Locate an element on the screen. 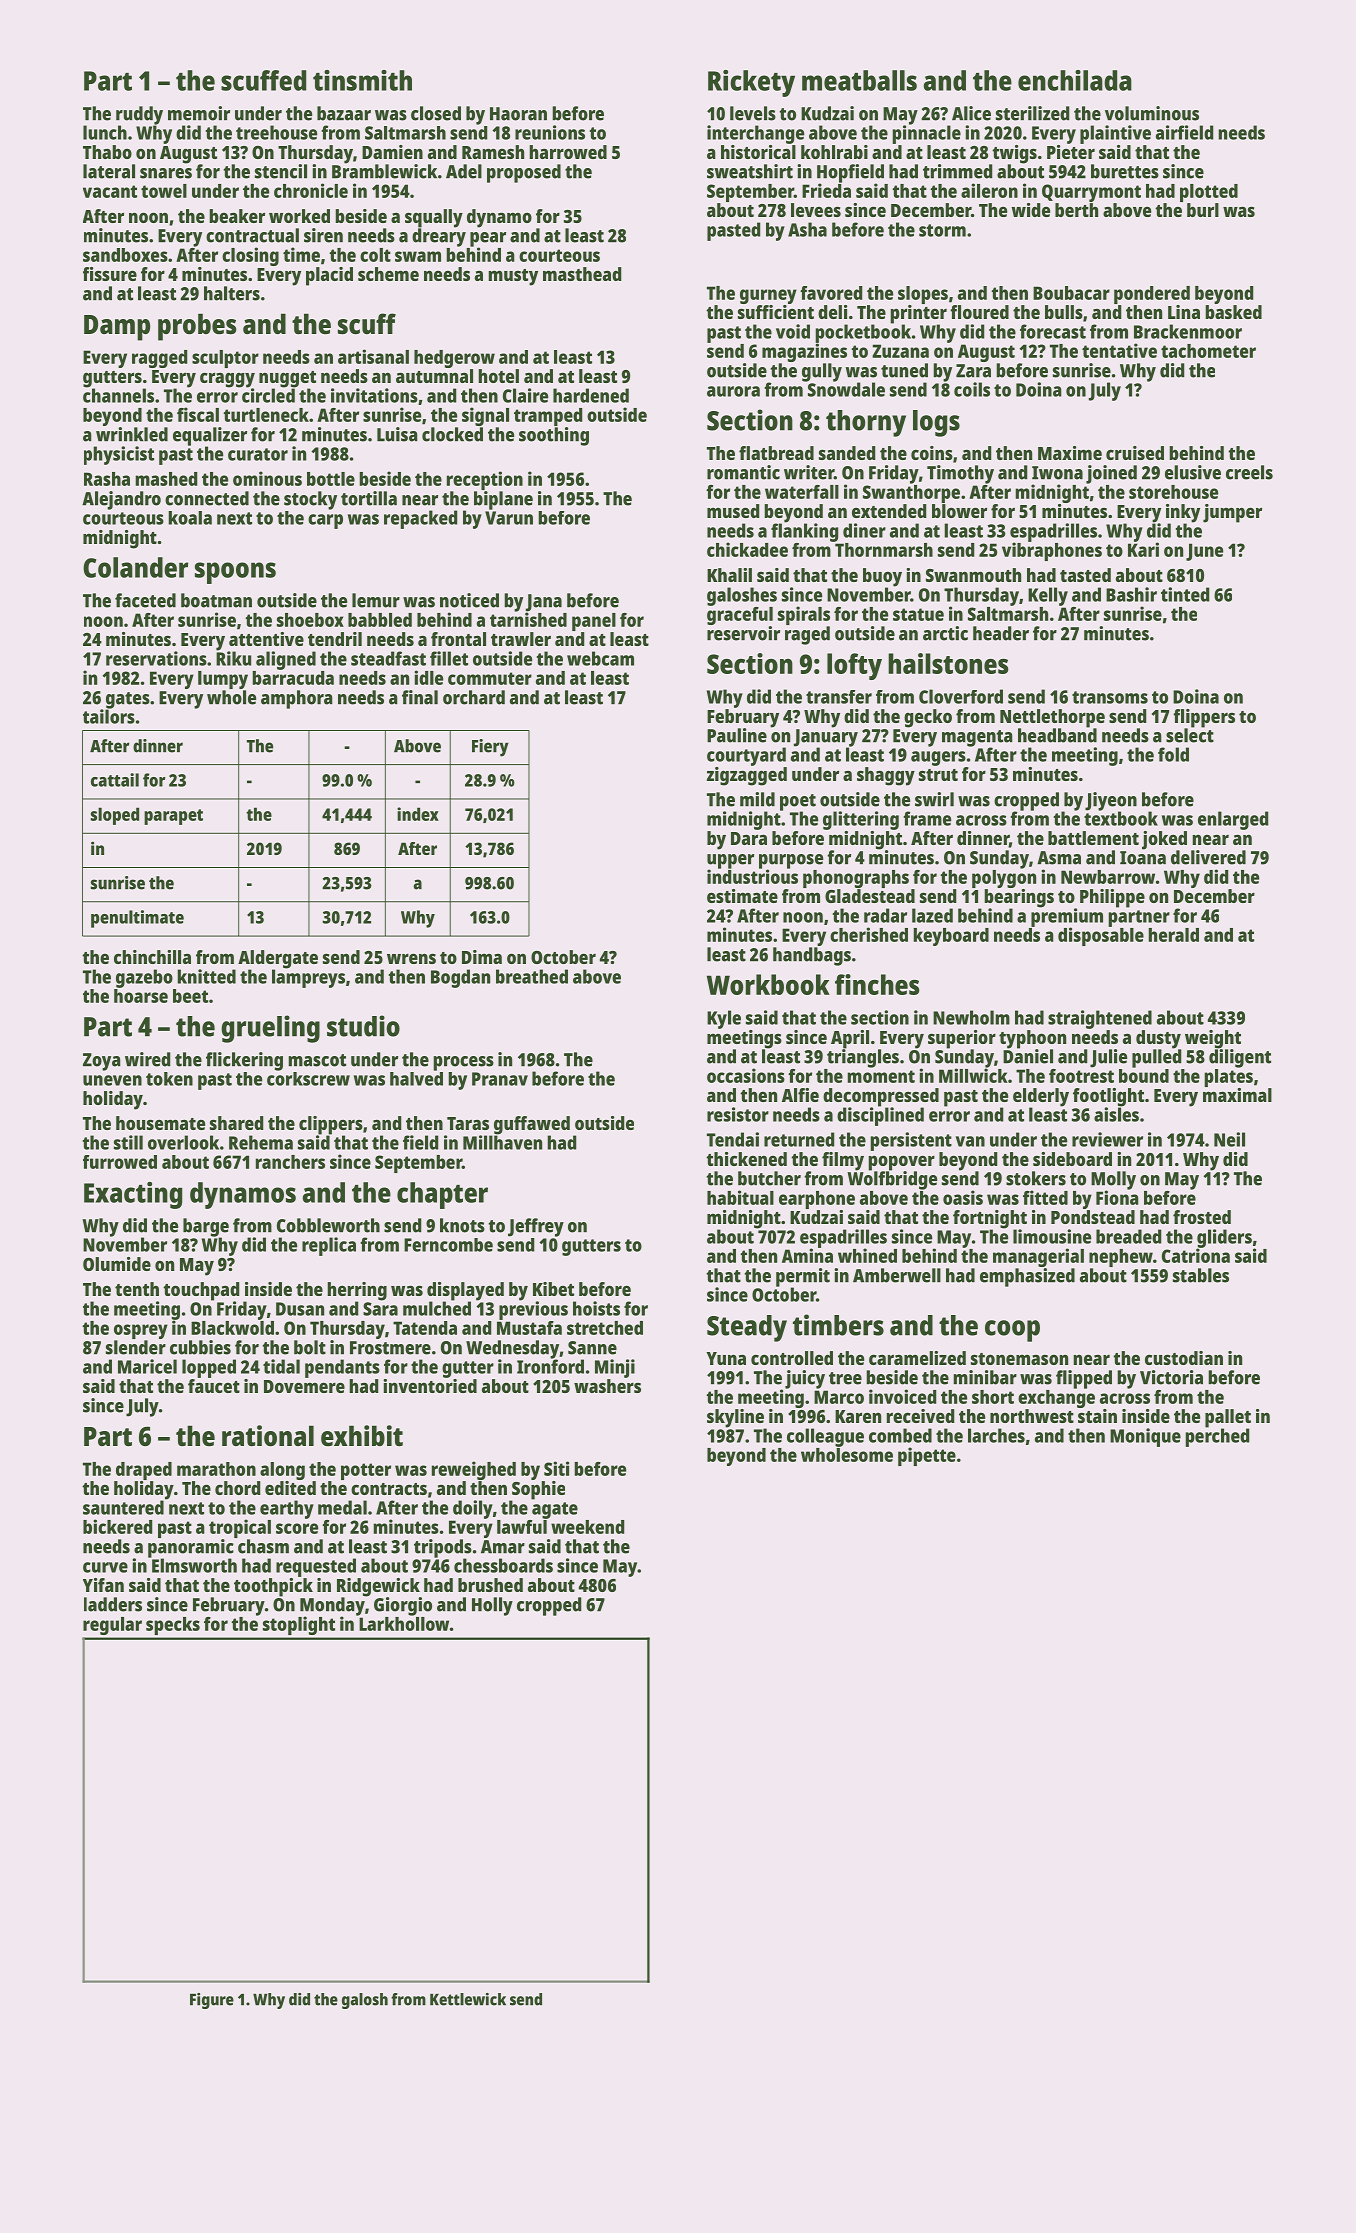  triangles is located at coordinates (863, 1058).
